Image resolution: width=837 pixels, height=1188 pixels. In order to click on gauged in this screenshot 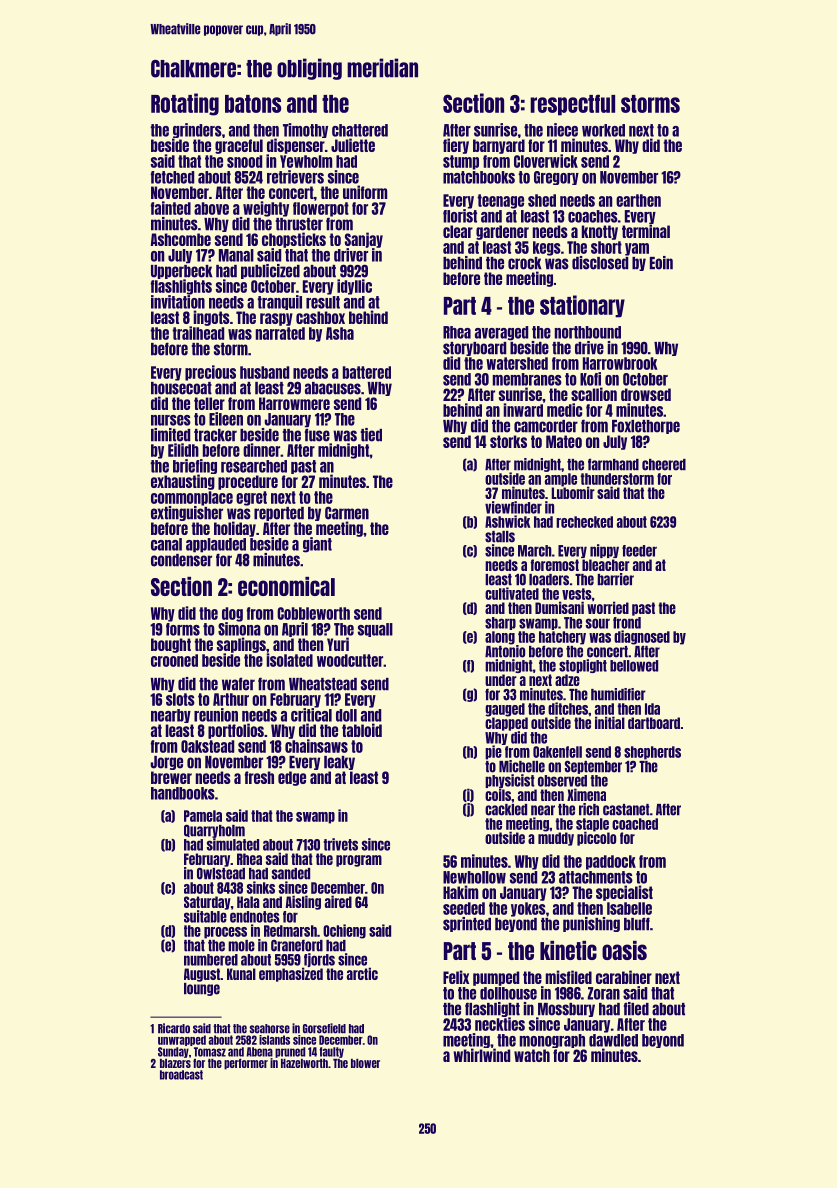, I will do `click(505, 710)`.
